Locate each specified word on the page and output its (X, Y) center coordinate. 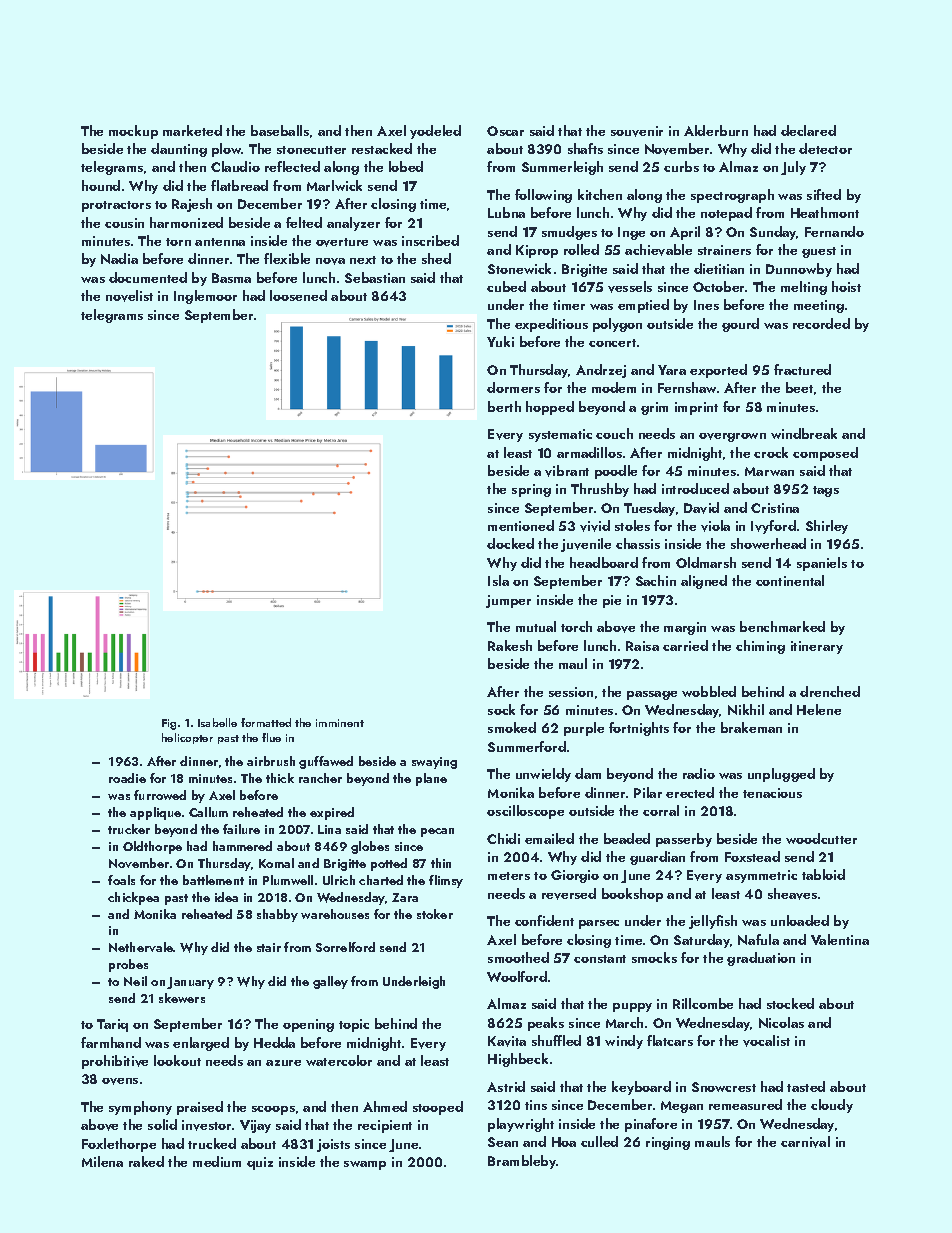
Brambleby (522, 1162)
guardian (657, 858)
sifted (824, 194)
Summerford (527, 746)
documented (148, 277)
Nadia (119, 258)
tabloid (823, 874)
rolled (581, 249)
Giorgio (575, 876)
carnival (805, 1142)
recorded (821, 323)
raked (146, 1161)
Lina (329, 829)
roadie (127, 778)
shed (436, 258)
